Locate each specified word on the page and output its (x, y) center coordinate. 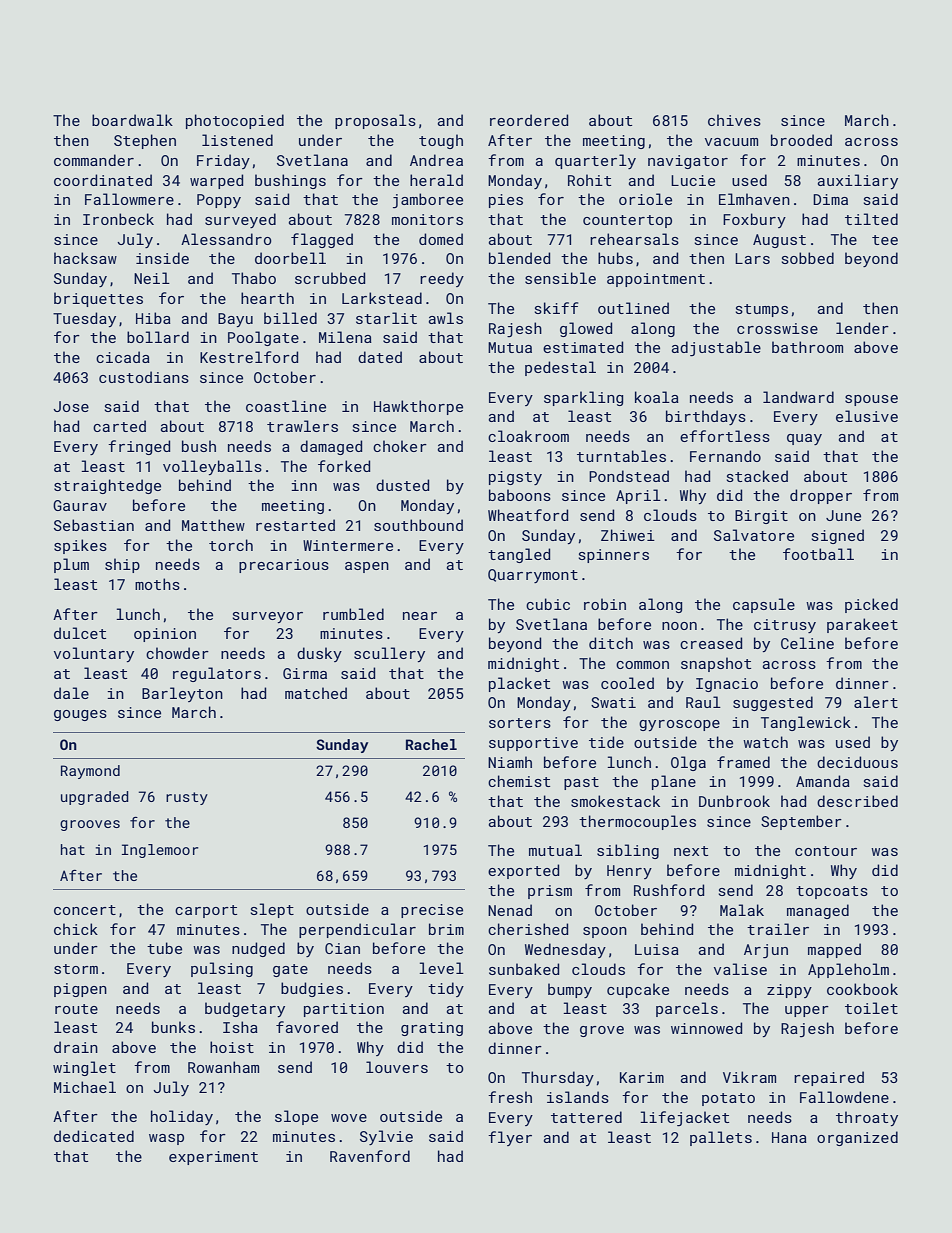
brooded (801, 140)
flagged (322, 240)
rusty (187, 798)
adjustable (716, 349)
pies (506, 201)
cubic (548, 604)
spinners (614, 556)
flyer (510, 1138)
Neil (152, 278)
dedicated (94, 1136)
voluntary (94, 654)
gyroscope (679, 725)
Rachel (431, 744)
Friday (223, 161)
